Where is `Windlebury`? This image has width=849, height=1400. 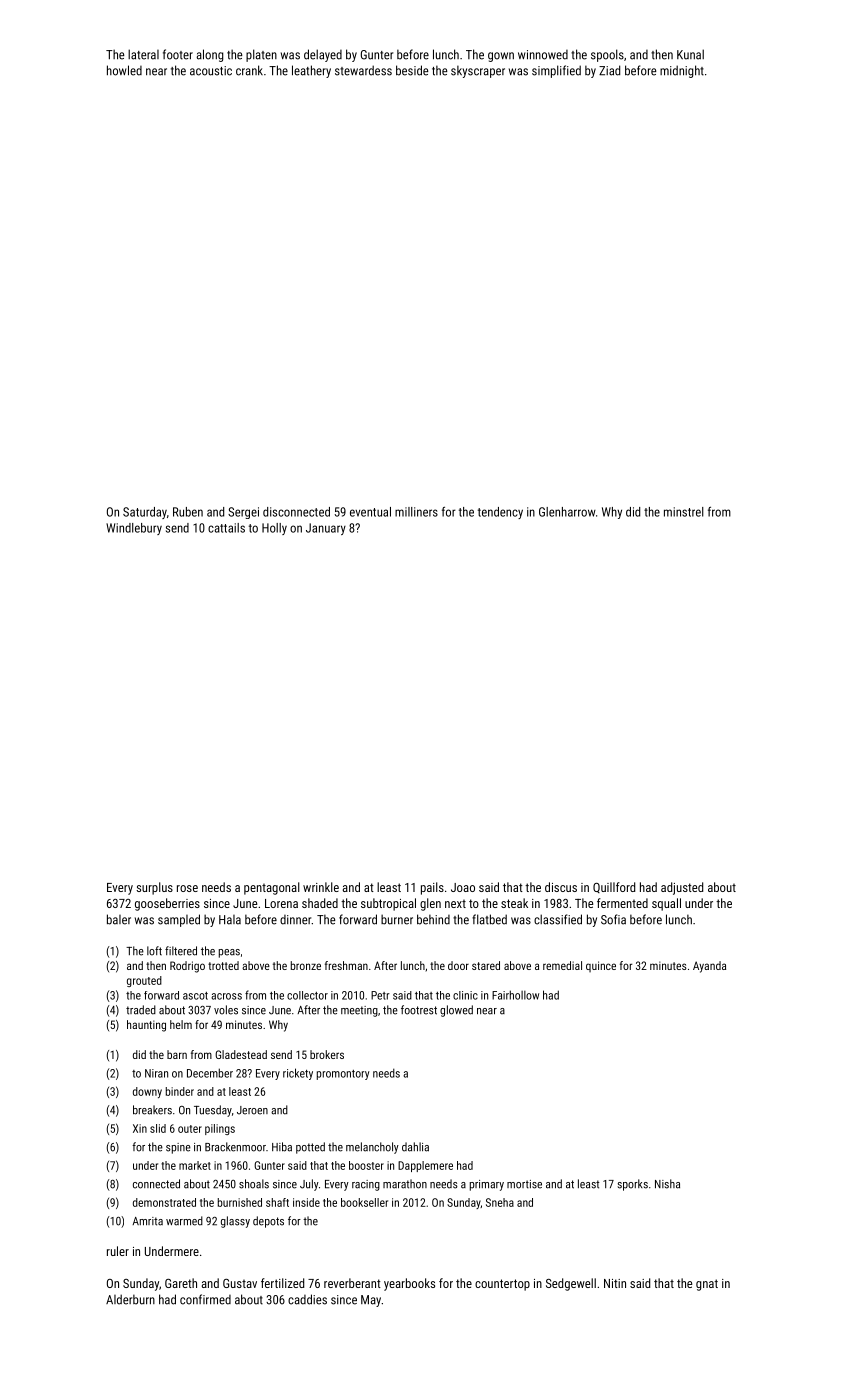
Windlebury is located at coordinates (134, 529).
